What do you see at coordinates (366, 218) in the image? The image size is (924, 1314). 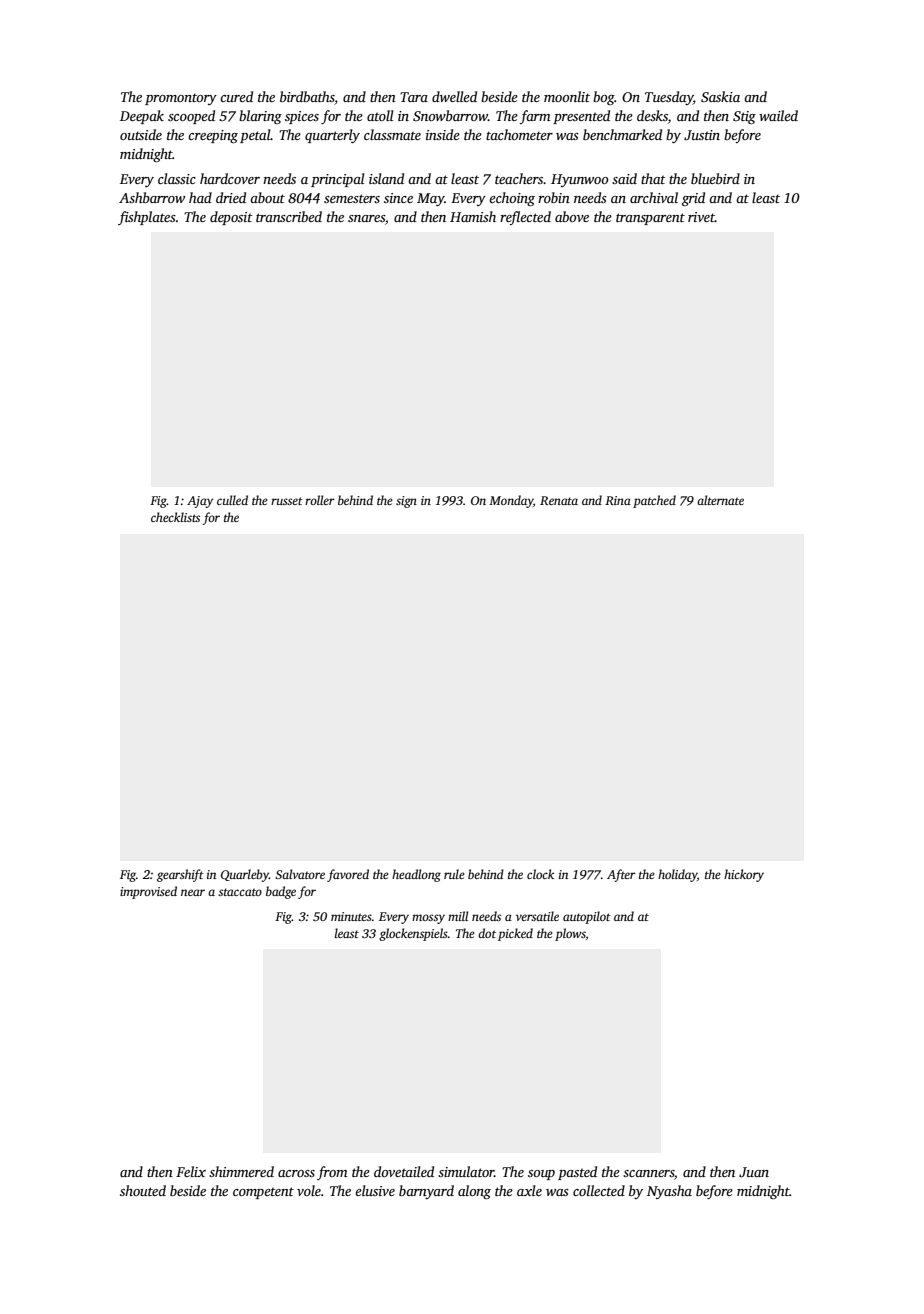 I see `snares` at bounding box center [366, 218].
